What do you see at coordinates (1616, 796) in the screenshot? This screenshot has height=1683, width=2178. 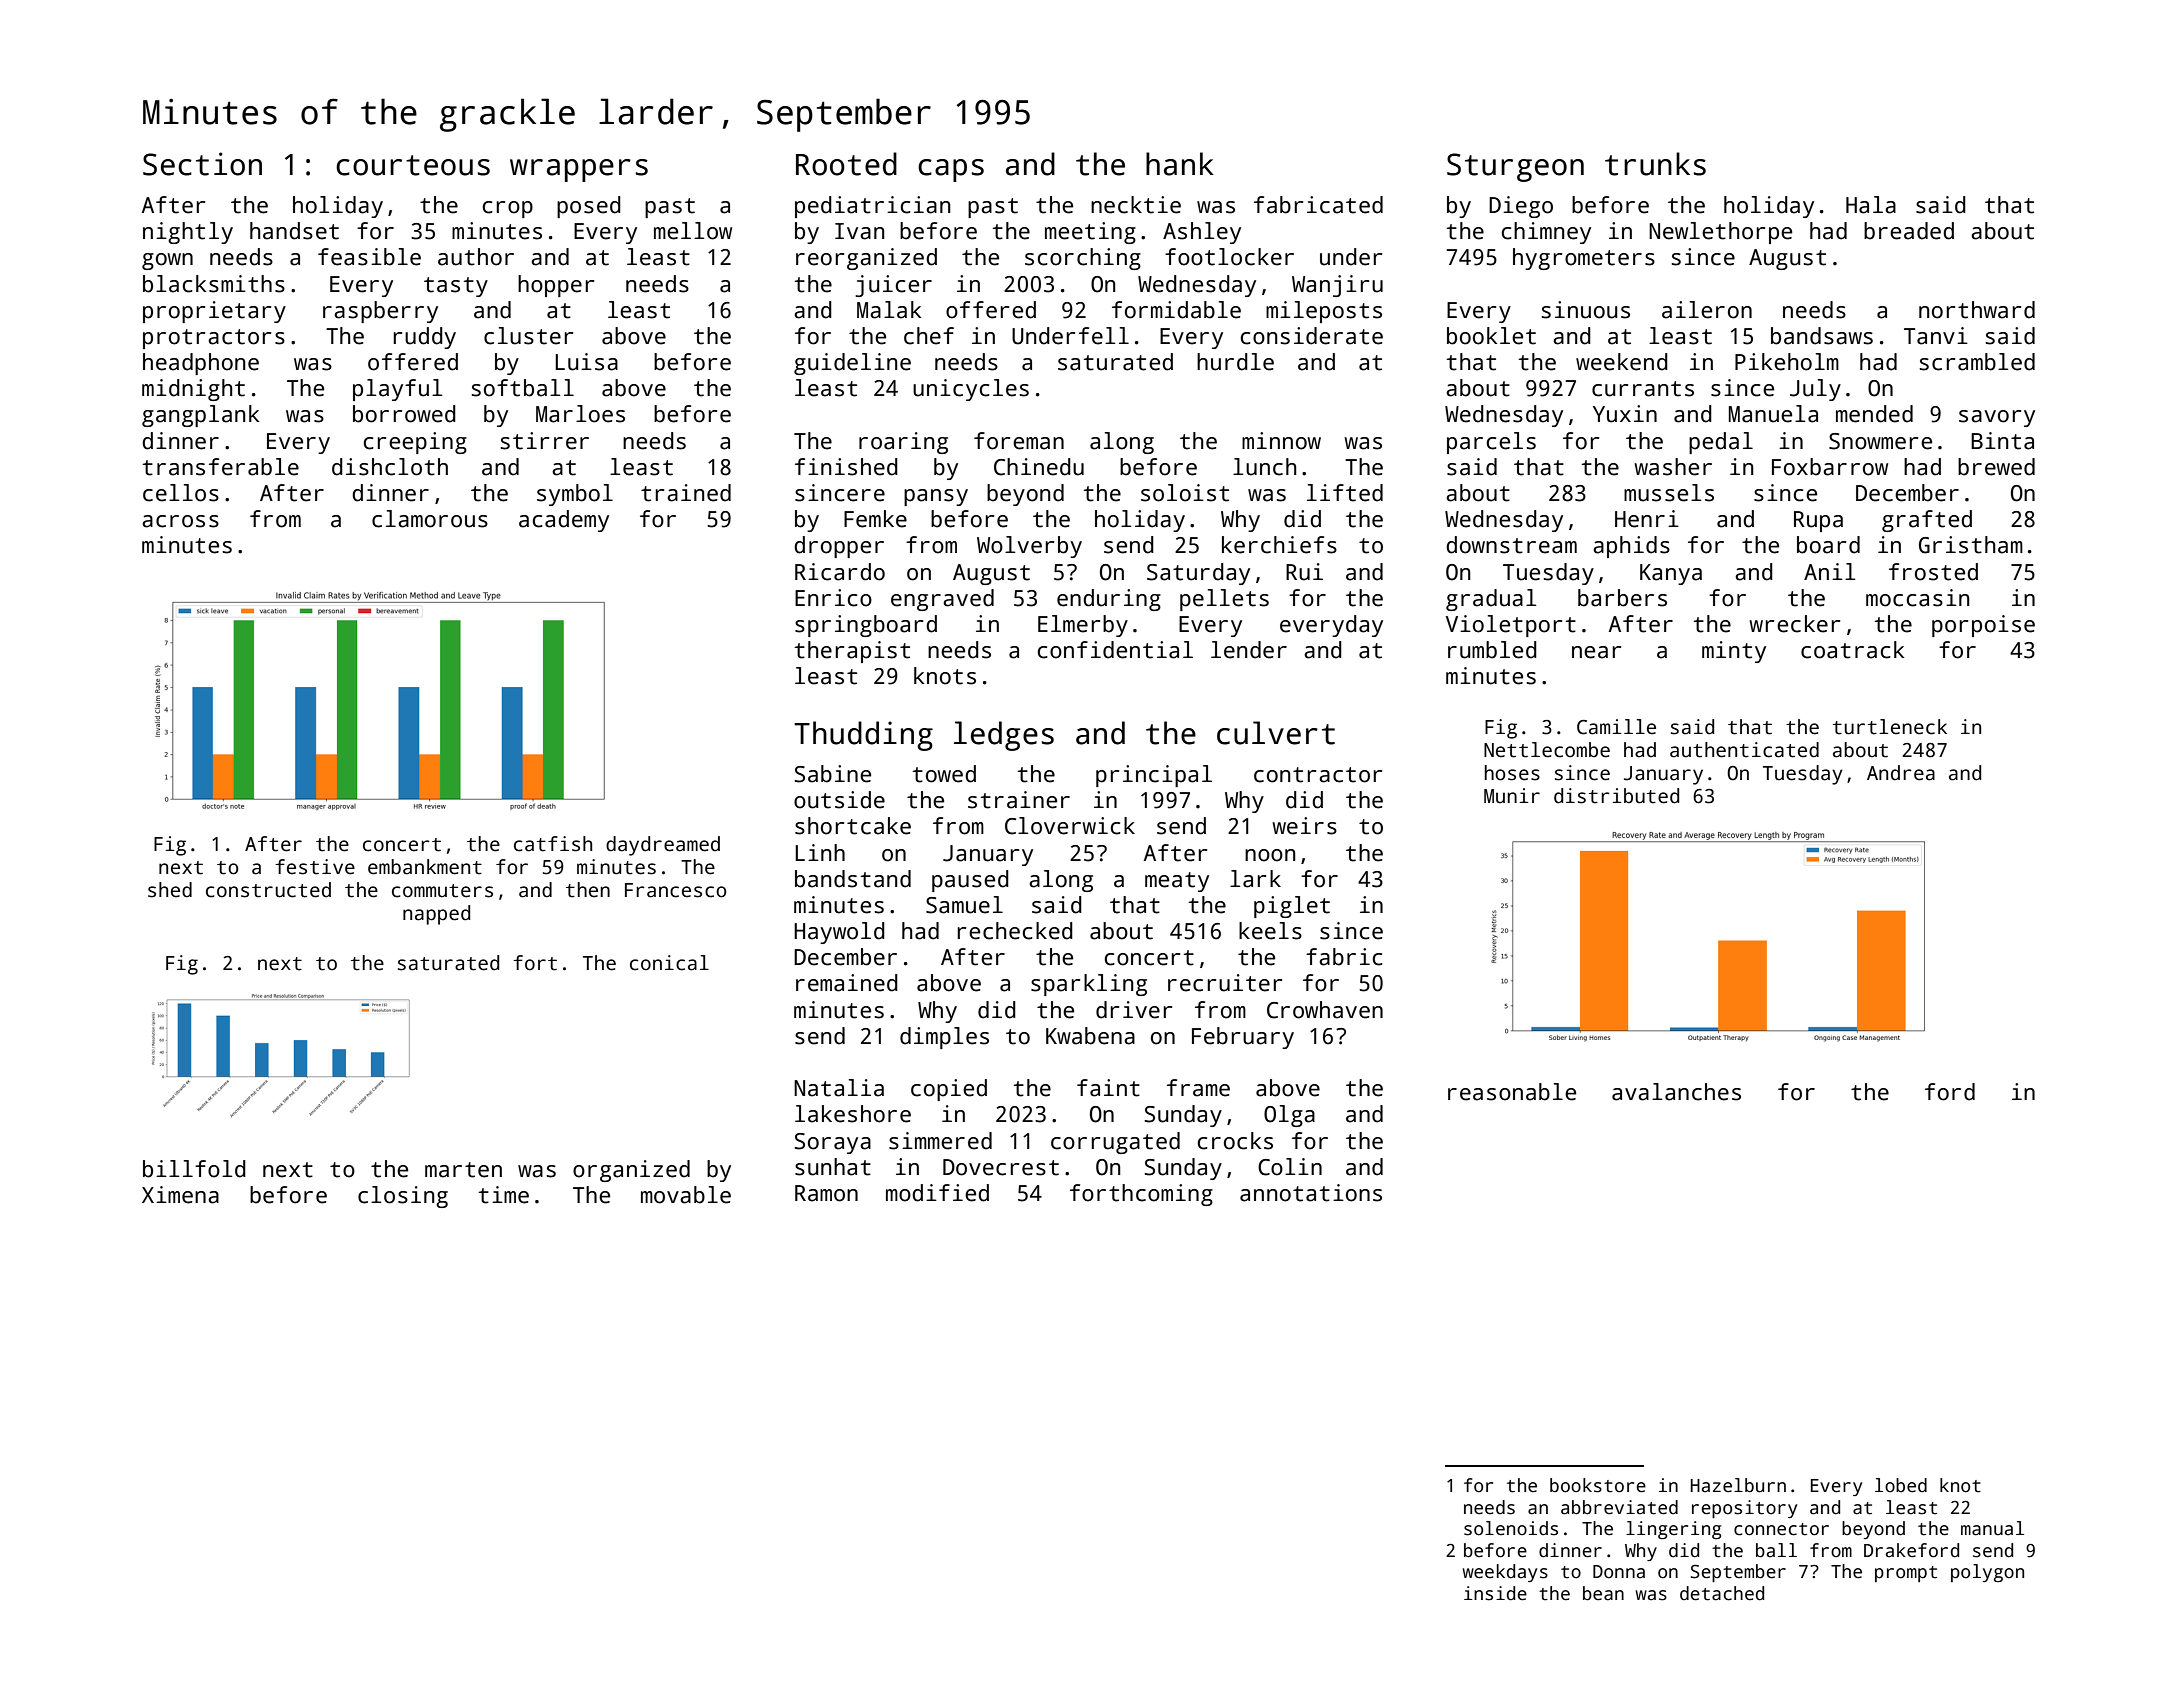 I see `distributed` at bounding box center [1616, 796].
